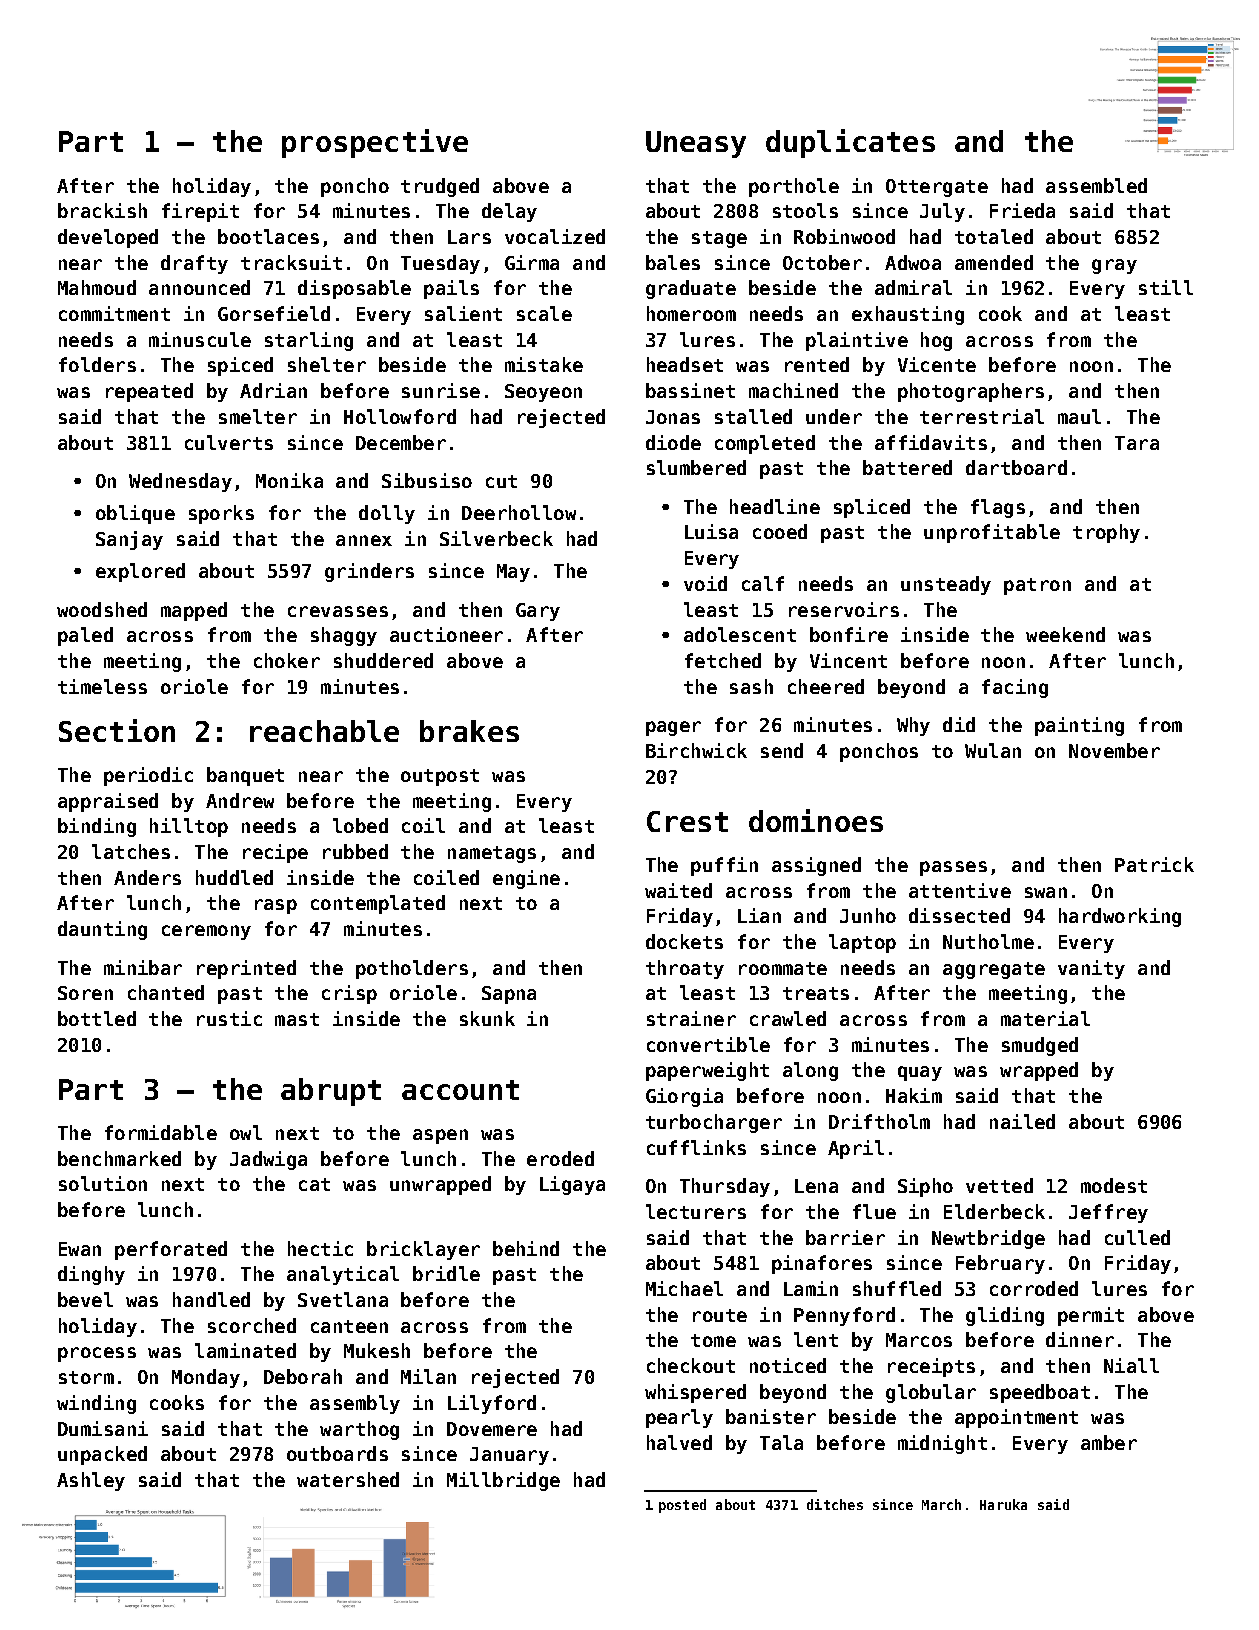  What do you see at coordinates (102, 210) in the screenshot?
I see `brackish` at bounding box center [102, 210].
